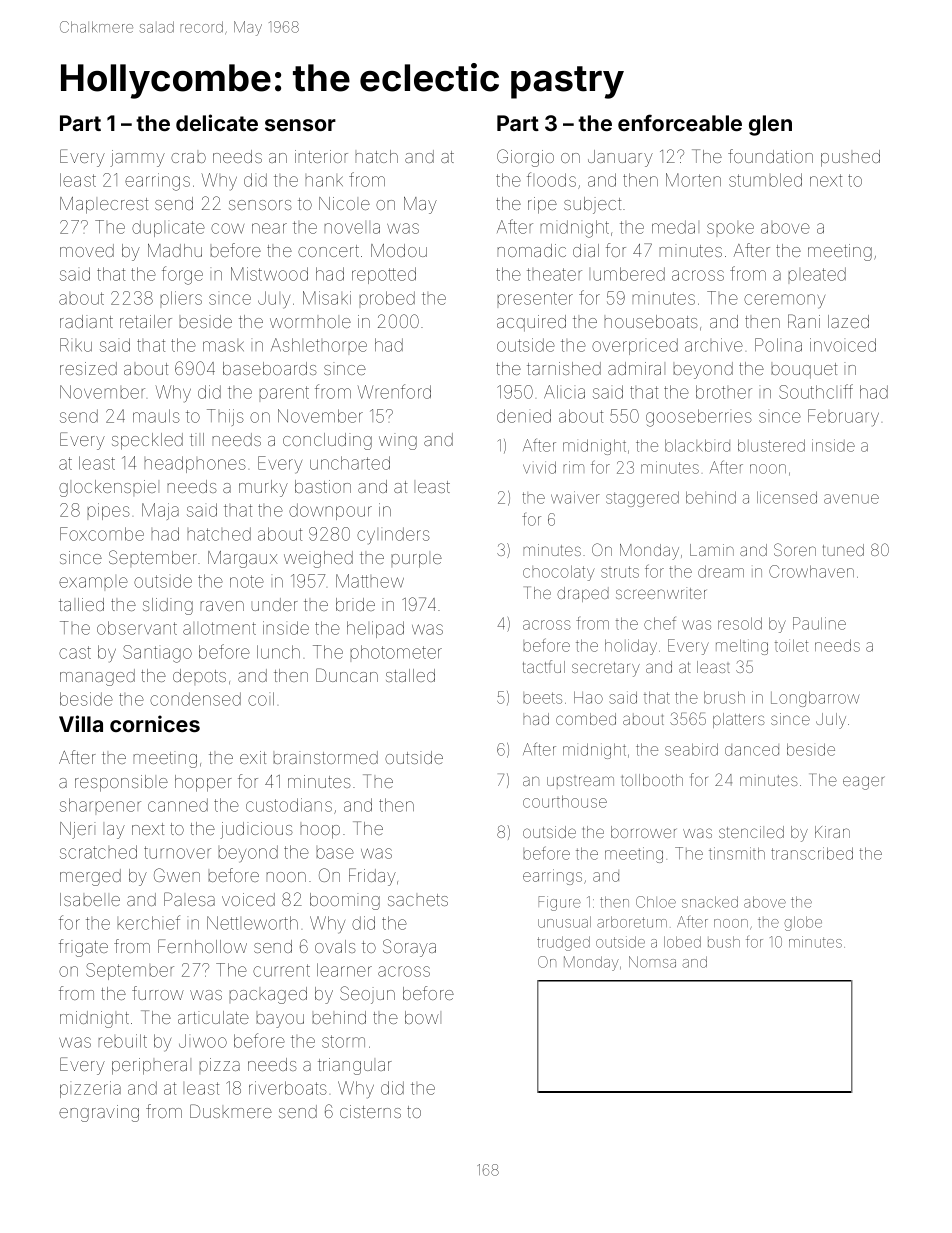  I want to click on coil, so click(261, 699).
